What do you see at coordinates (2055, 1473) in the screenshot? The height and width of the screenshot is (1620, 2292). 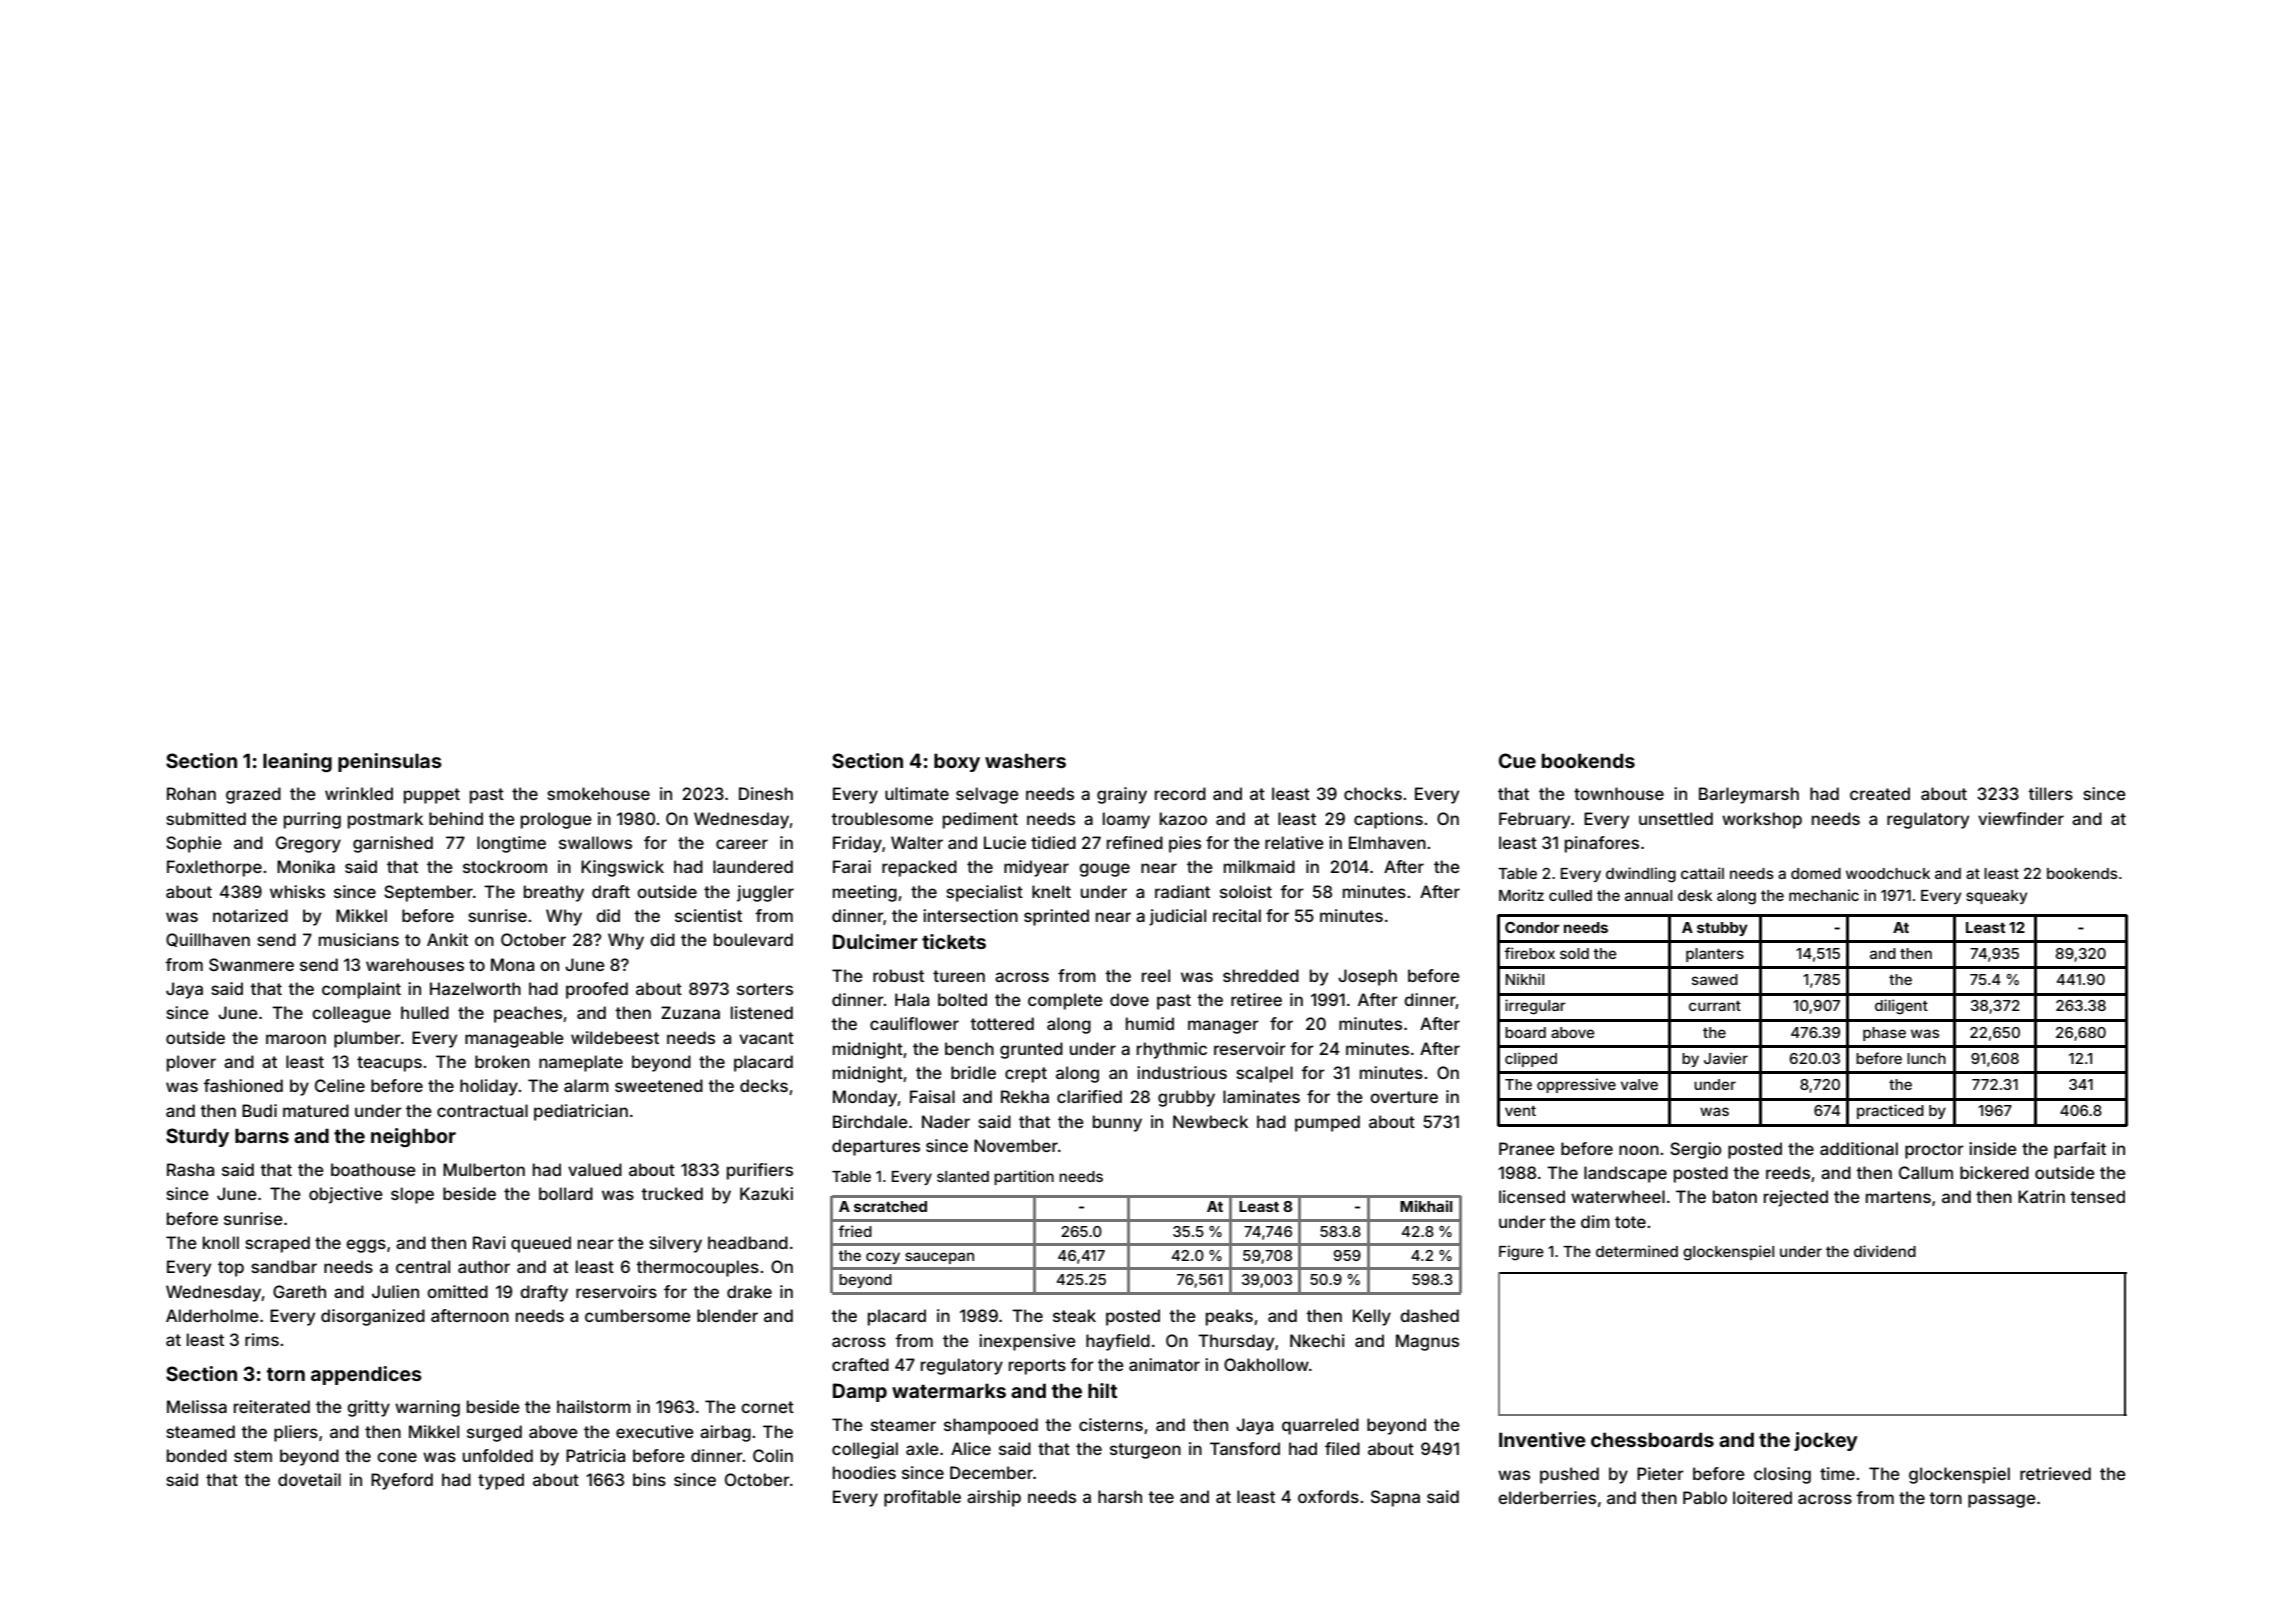 I see `retrieved` at bounding box center [2055, 1473].
